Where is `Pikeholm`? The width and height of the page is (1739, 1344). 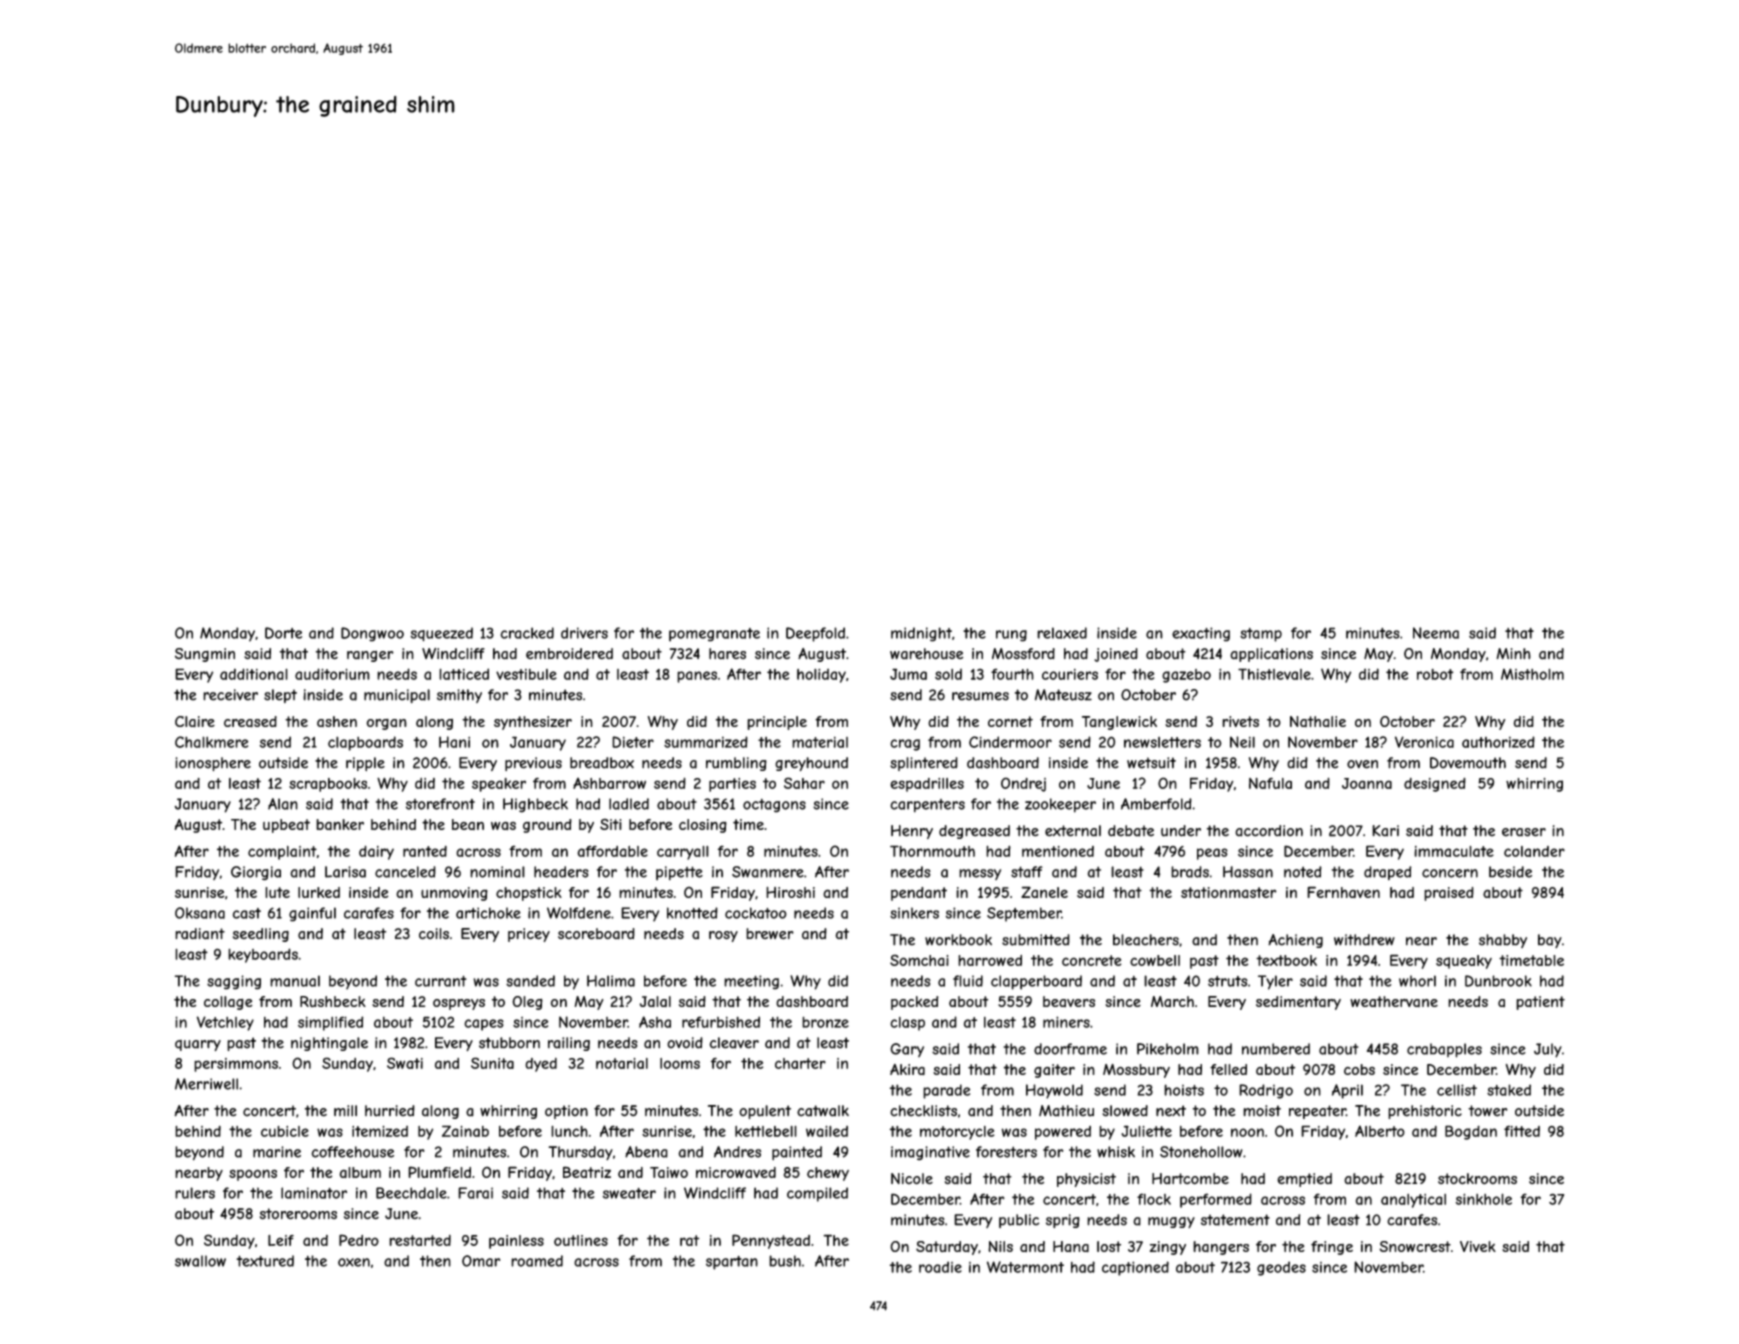 Pikeholm is located at coordinates (1168, 1049).
